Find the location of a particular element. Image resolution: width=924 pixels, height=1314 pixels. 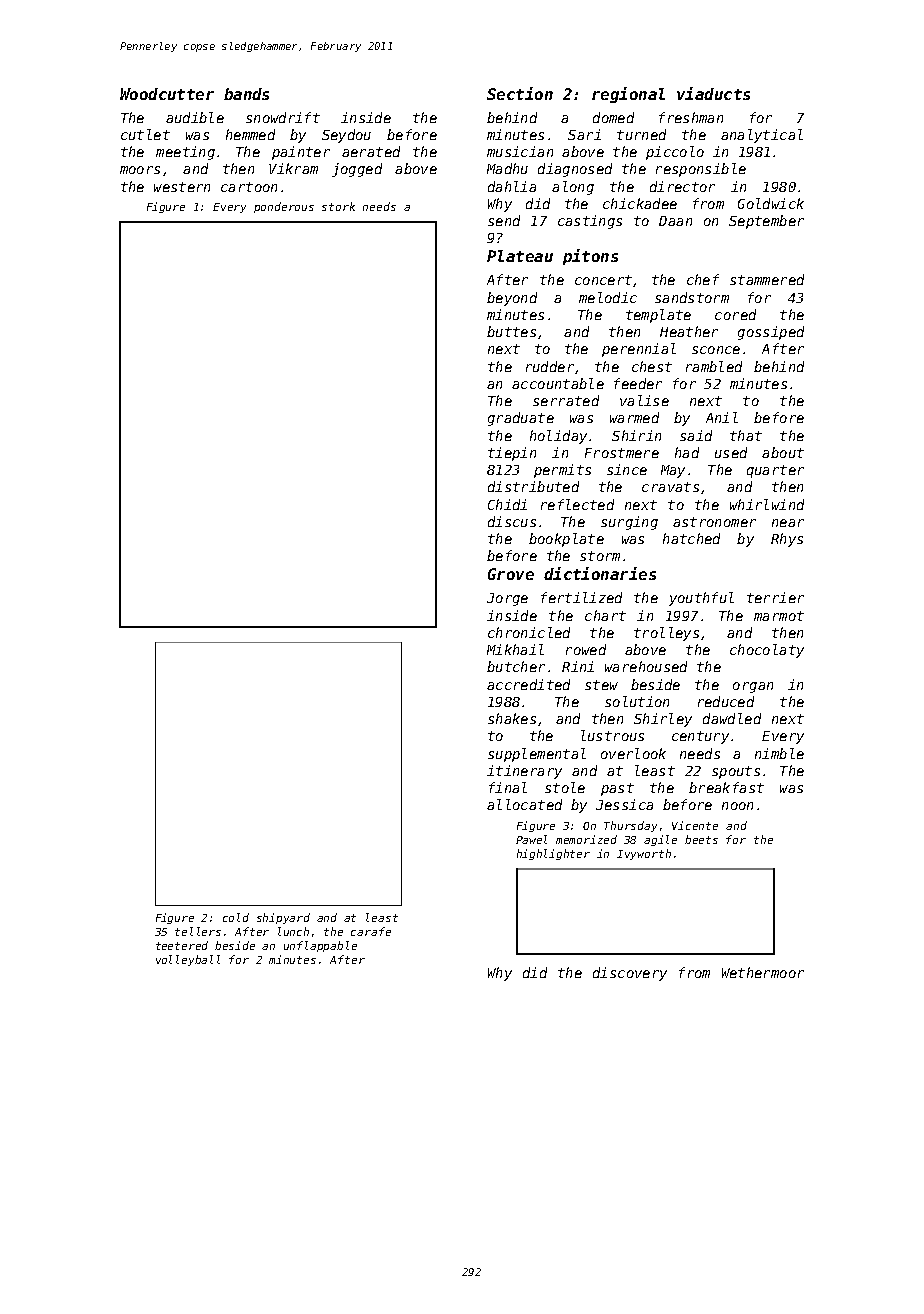

cold is located at coordinates (236, 917).
